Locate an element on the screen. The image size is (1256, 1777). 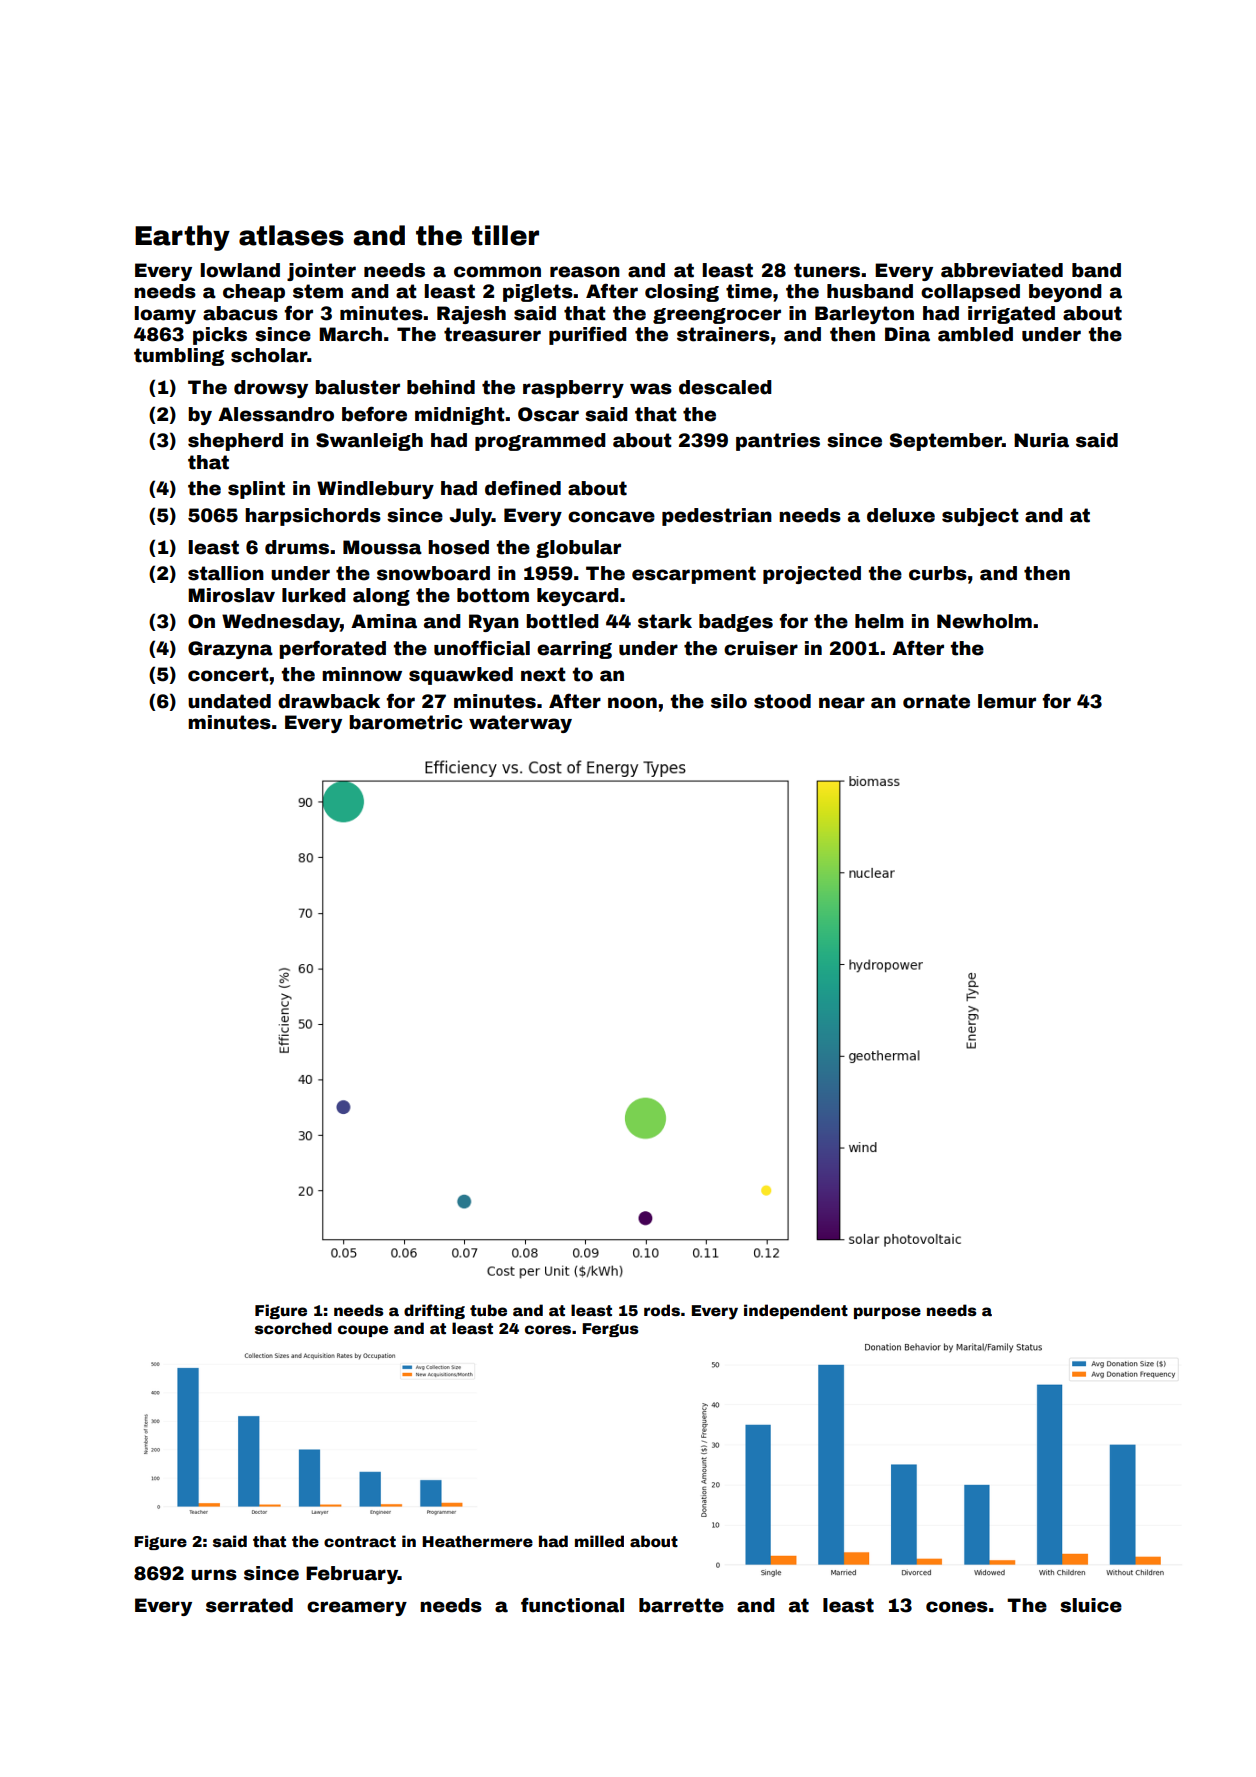
scorched is located at coordinates (293, 1328).
